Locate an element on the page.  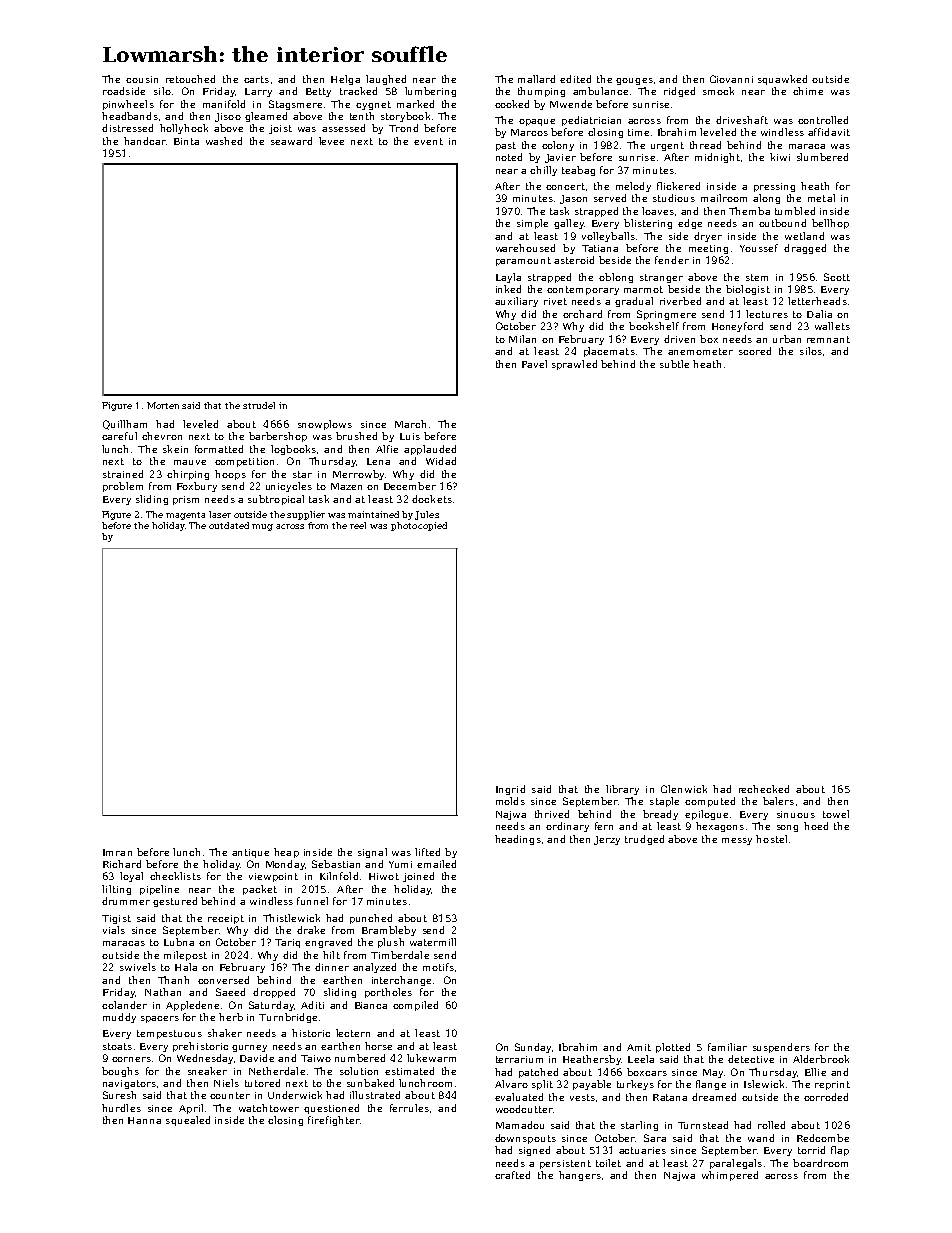
corners is located at coordinates (131, 1059).
